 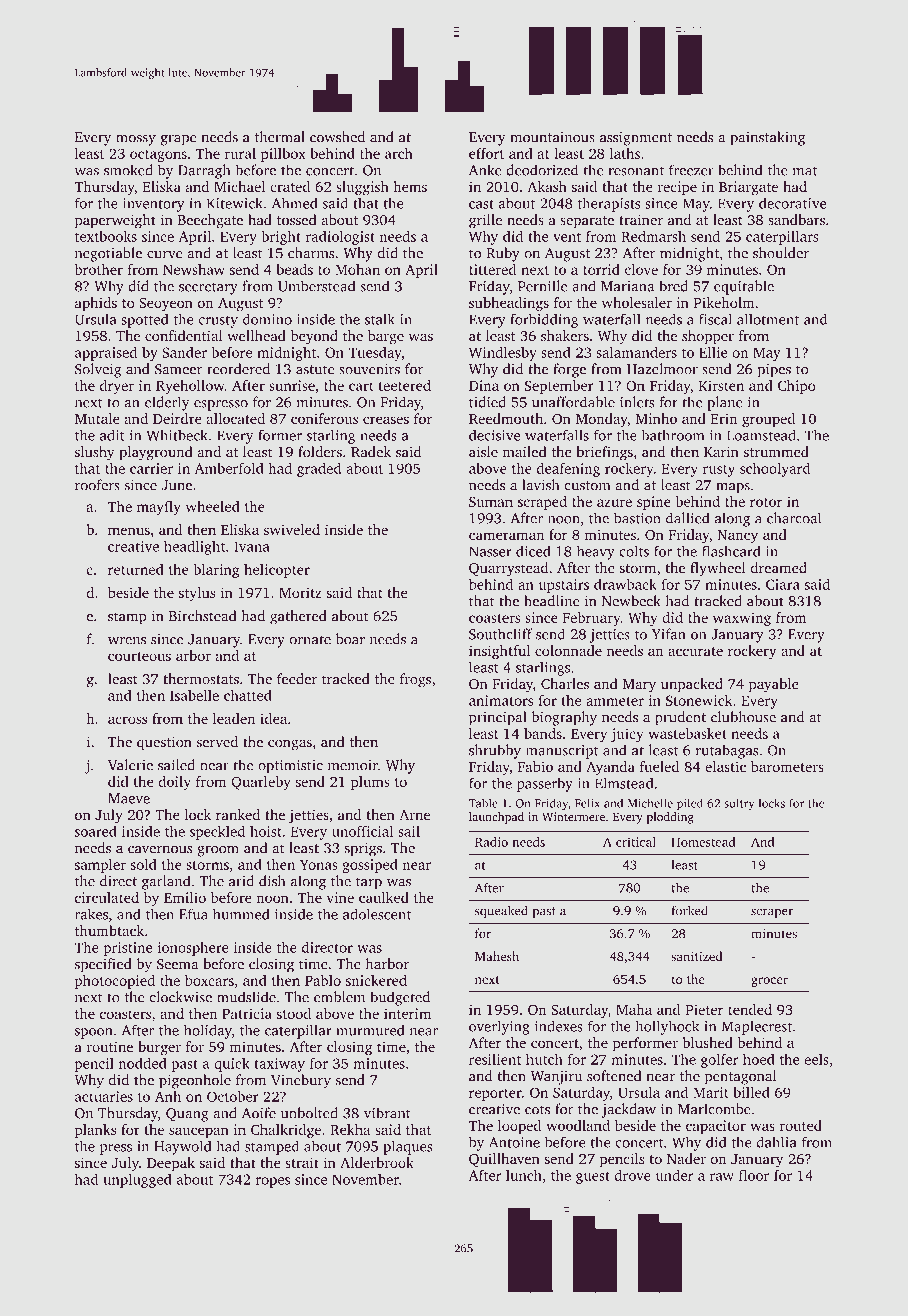 What do you see at coordinates (179, 140) in the screenshot?
I see `grape` at bounding box center [179, 140].
